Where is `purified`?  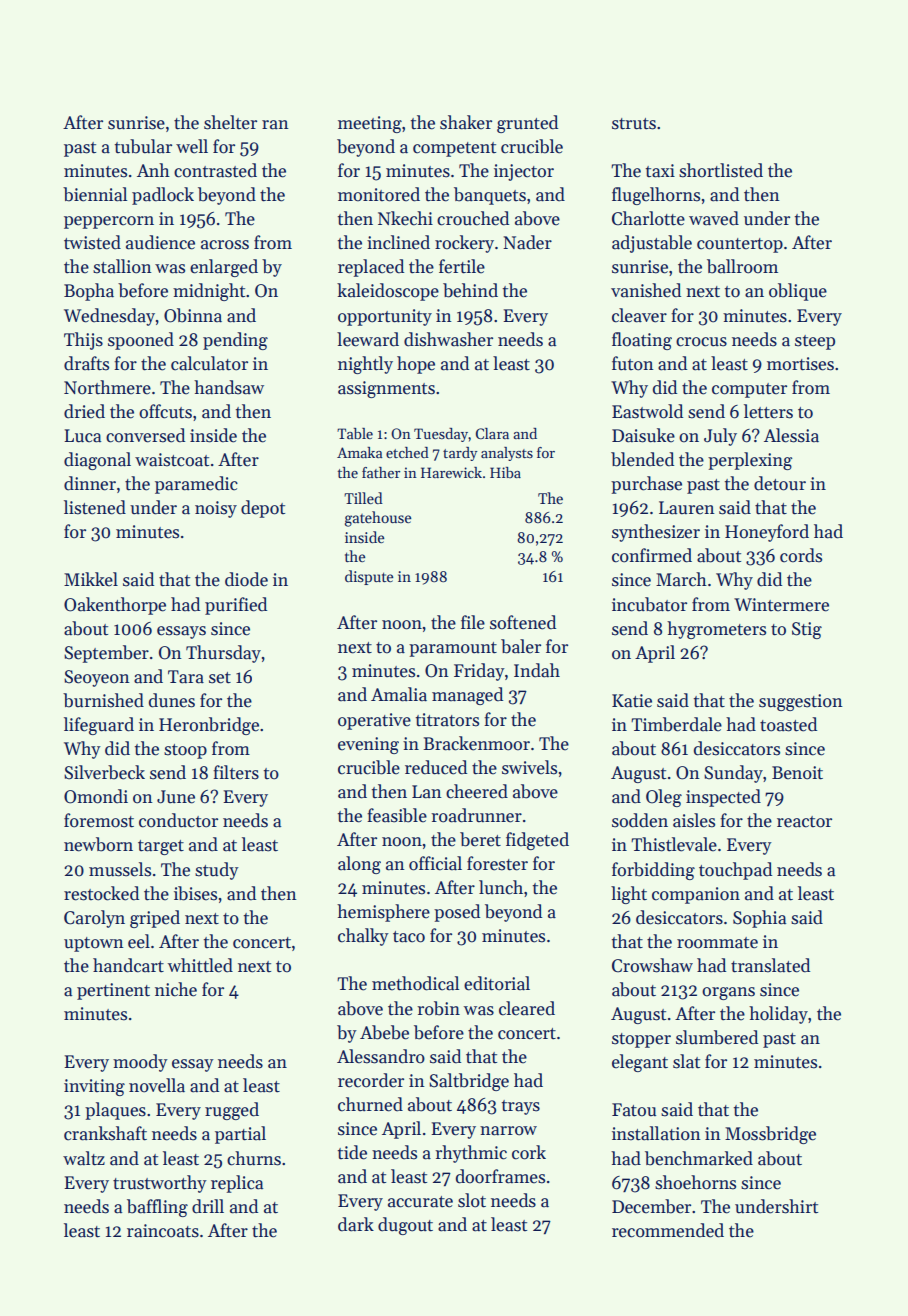
purified is located at coordinates (236, 606).
